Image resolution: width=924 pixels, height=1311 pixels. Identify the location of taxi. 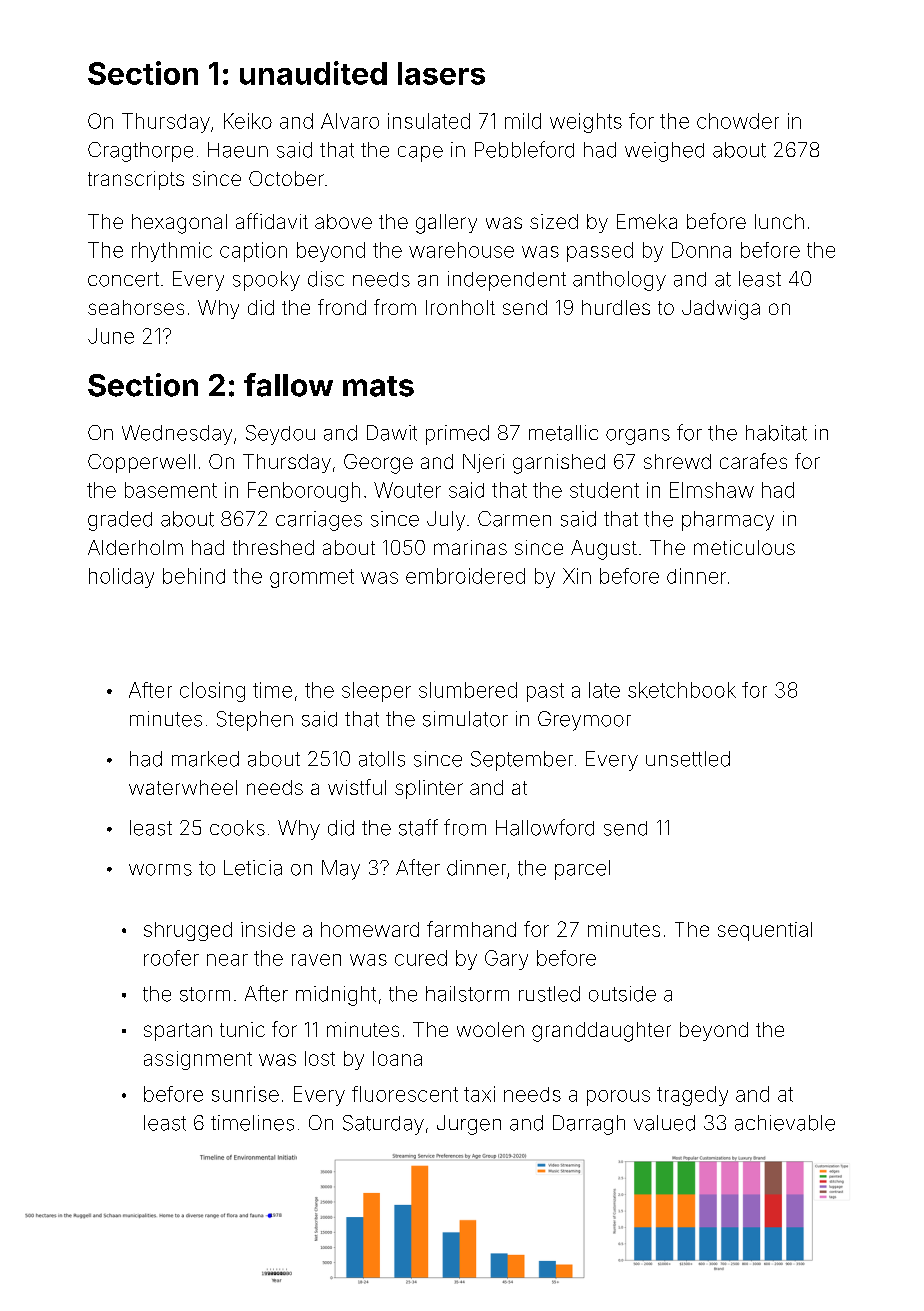
(479, 1094).
